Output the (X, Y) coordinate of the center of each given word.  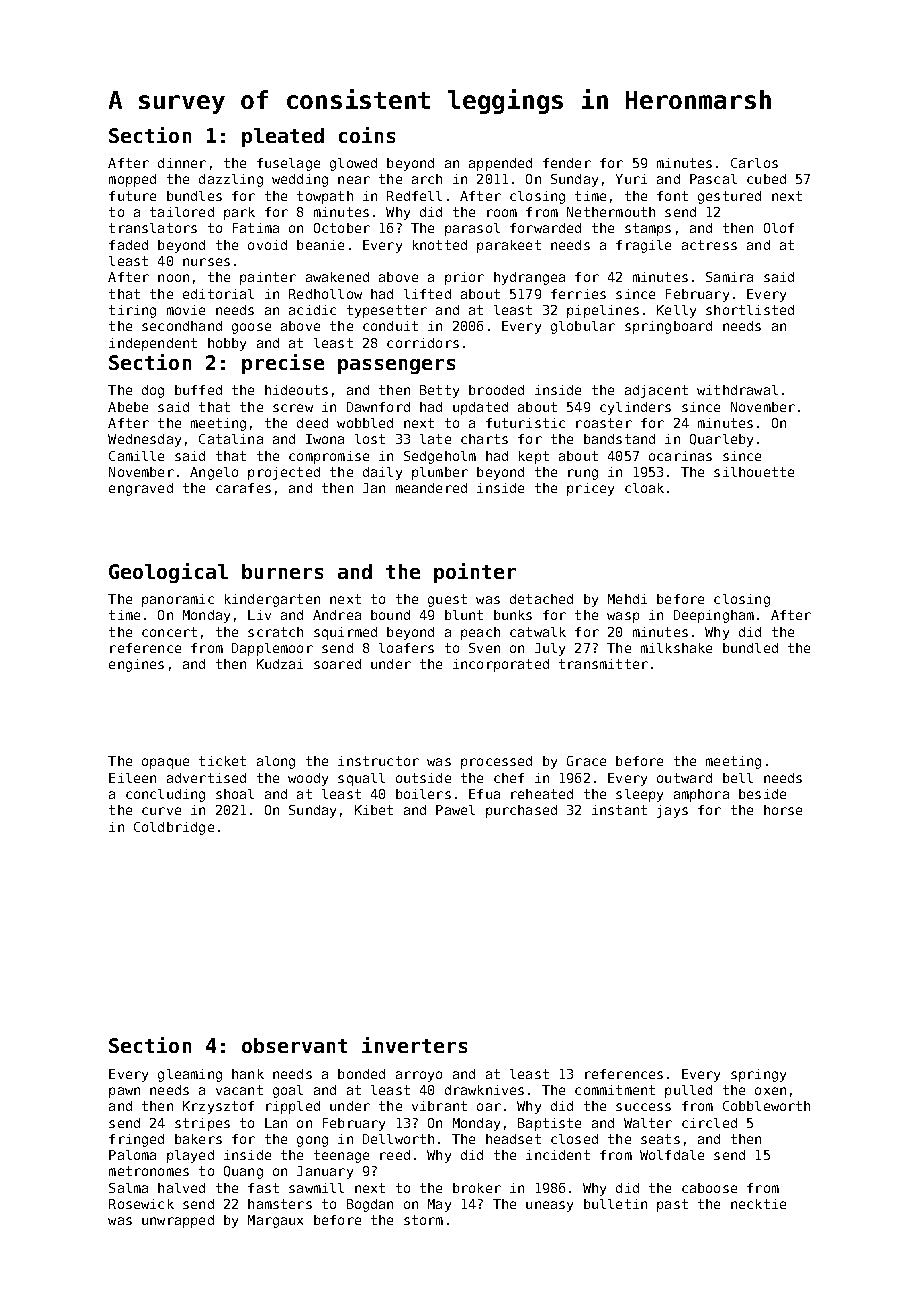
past (672, 1205)
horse (783, 810)
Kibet (374, 810)
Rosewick (141, 1204)
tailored (182, 212)
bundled (750, 648)
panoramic (178, 600)
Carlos (754, 163)
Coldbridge (174, 828)
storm (423, 1220)
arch (427, 179)
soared (337, 664)
